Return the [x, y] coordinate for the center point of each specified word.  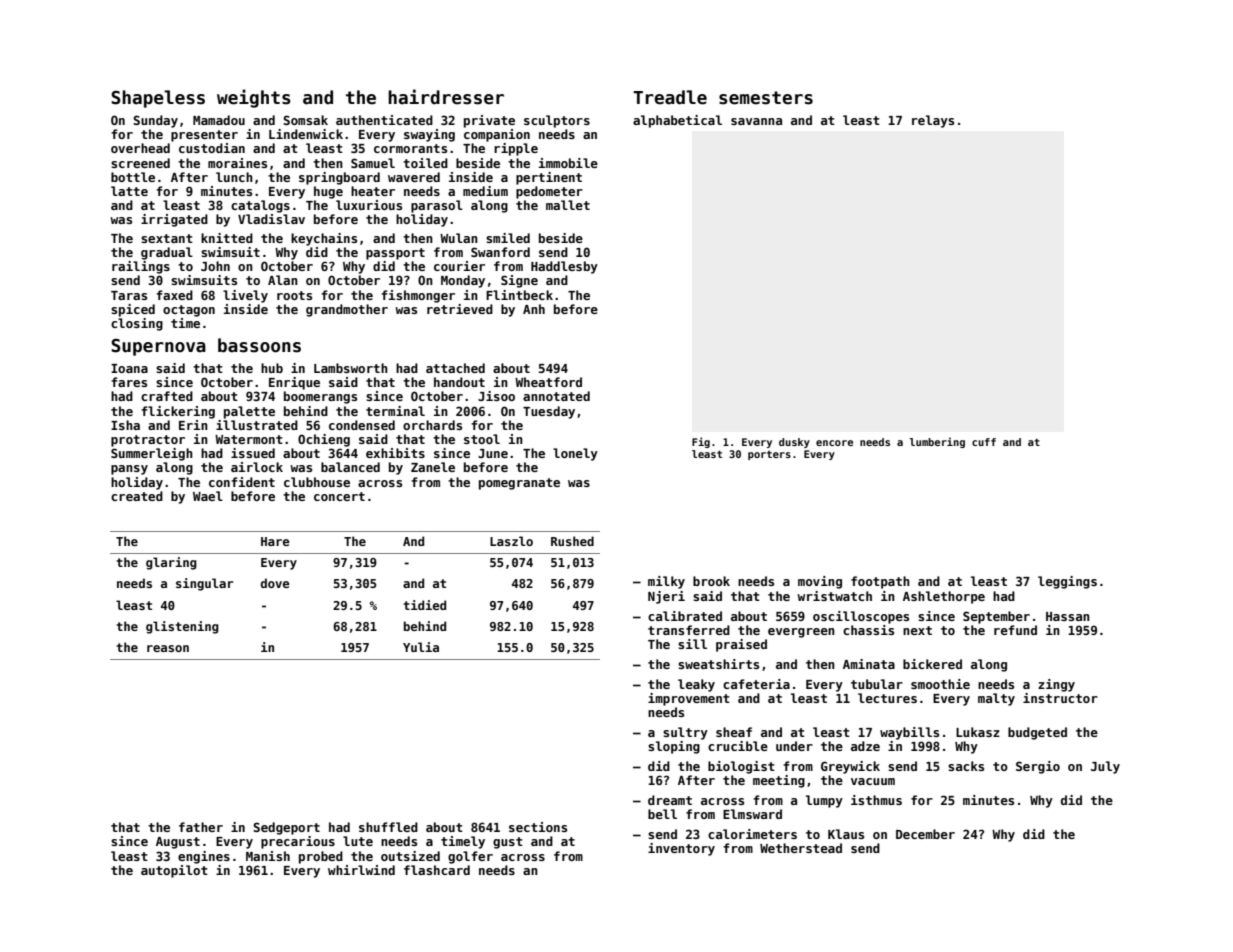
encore [834, 443]
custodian [212, 148]
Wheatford [548, 382]
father [201, 827]
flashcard [437, 870]
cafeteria [756, 684]
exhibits [395, 453]
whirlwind [361, 870]
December [925, 834]
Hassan [1068, 616]
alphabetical [677, 121]
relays [933, 121]
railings [141, 267]
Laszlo [511, 541]
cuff [984, 442]
